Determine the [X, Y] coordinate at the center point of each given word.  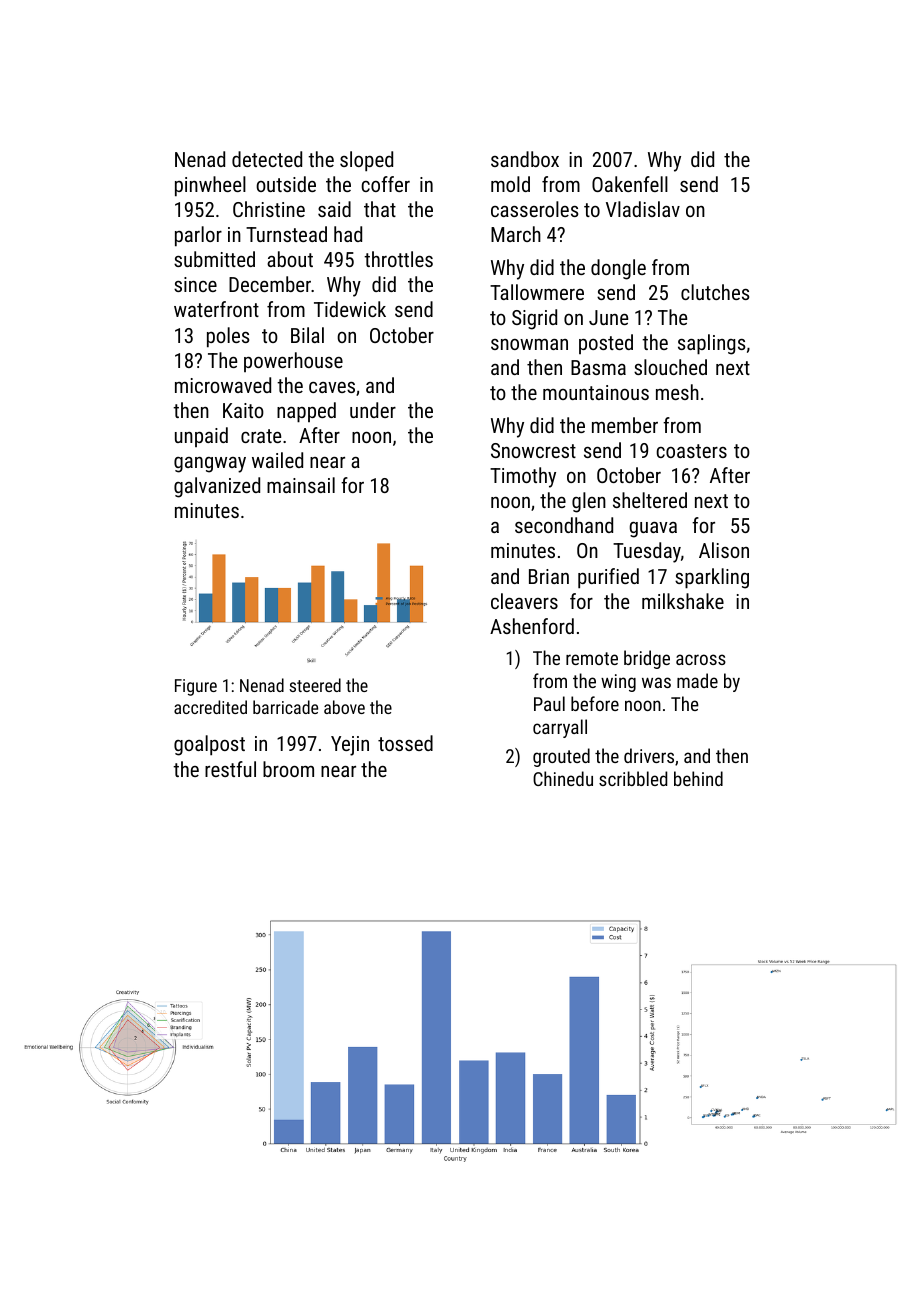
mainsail [301, 485]
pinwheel [210, 186]
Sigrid [534, 319]
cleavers [524, 601]
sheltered [650, 500]
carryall [560, 728]
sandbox [525, 159]
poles [228, 337]
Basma [598, 367]
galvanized [217, 487]
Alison [724, 550]
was [656, 682]
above [344, 707]
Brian [549, 576]
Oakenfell [630, 184]
